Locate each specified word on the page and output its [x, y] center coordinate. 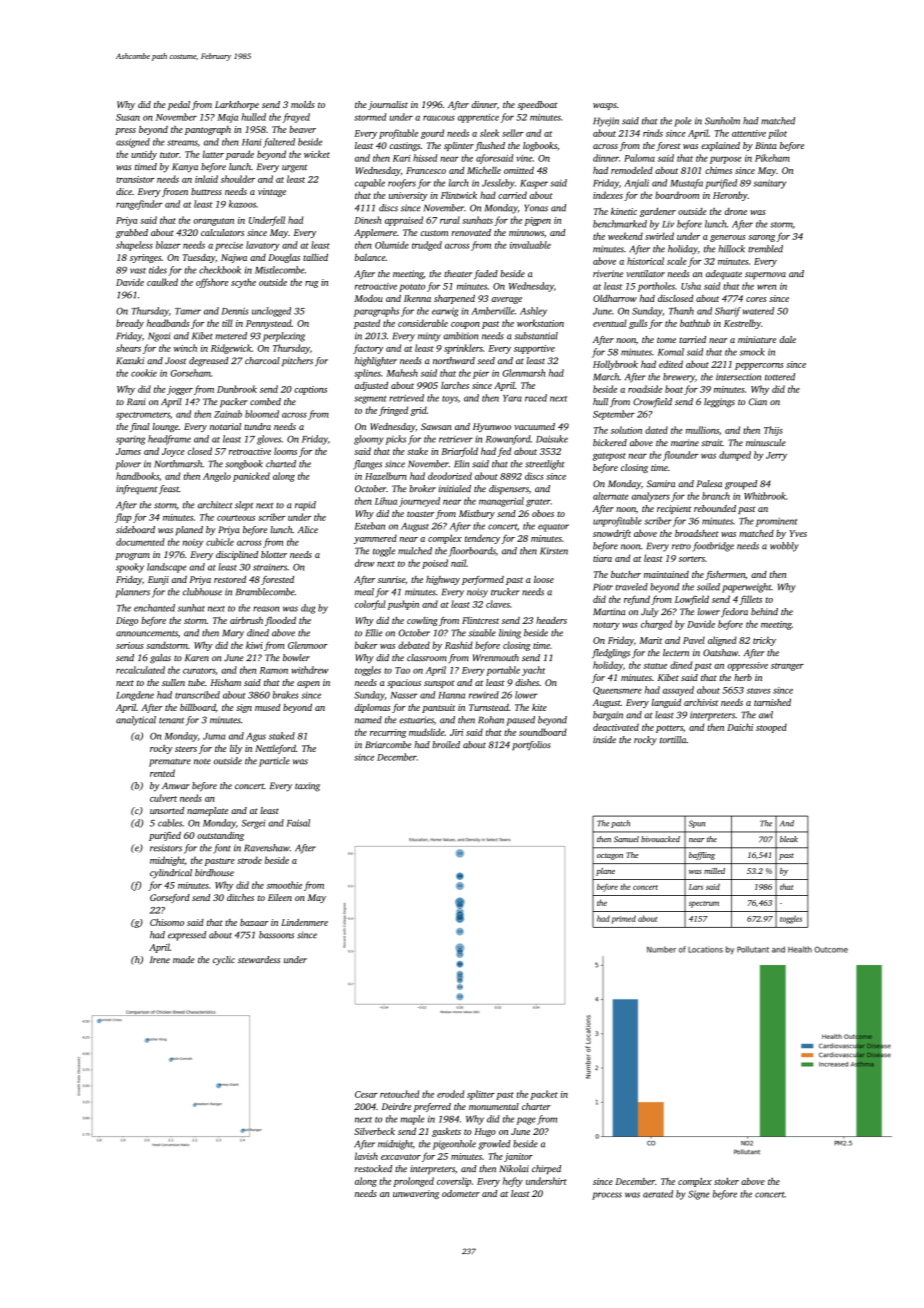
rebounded [715, 508]
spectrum [704, 904]
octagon [610, 856]
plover [128, 465]
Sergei [253, 824]
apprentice [478, 118]
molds [303, 104]
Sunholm [722, 121]
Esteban [370, 526]
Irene [160, 959]
